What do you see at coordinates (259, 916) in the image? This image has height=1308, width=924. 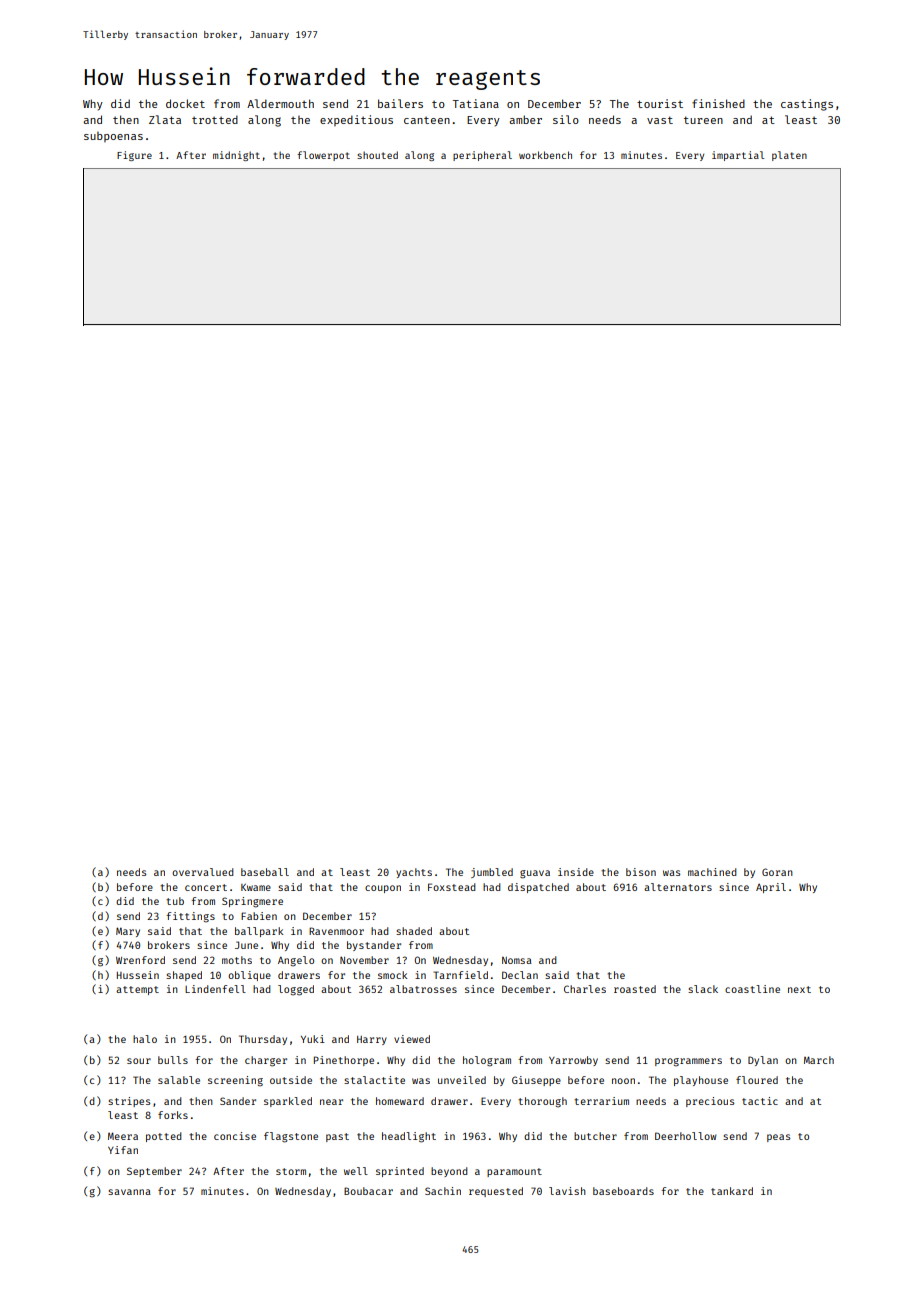 I see `Fabien` at bounding box center [259, 916].
